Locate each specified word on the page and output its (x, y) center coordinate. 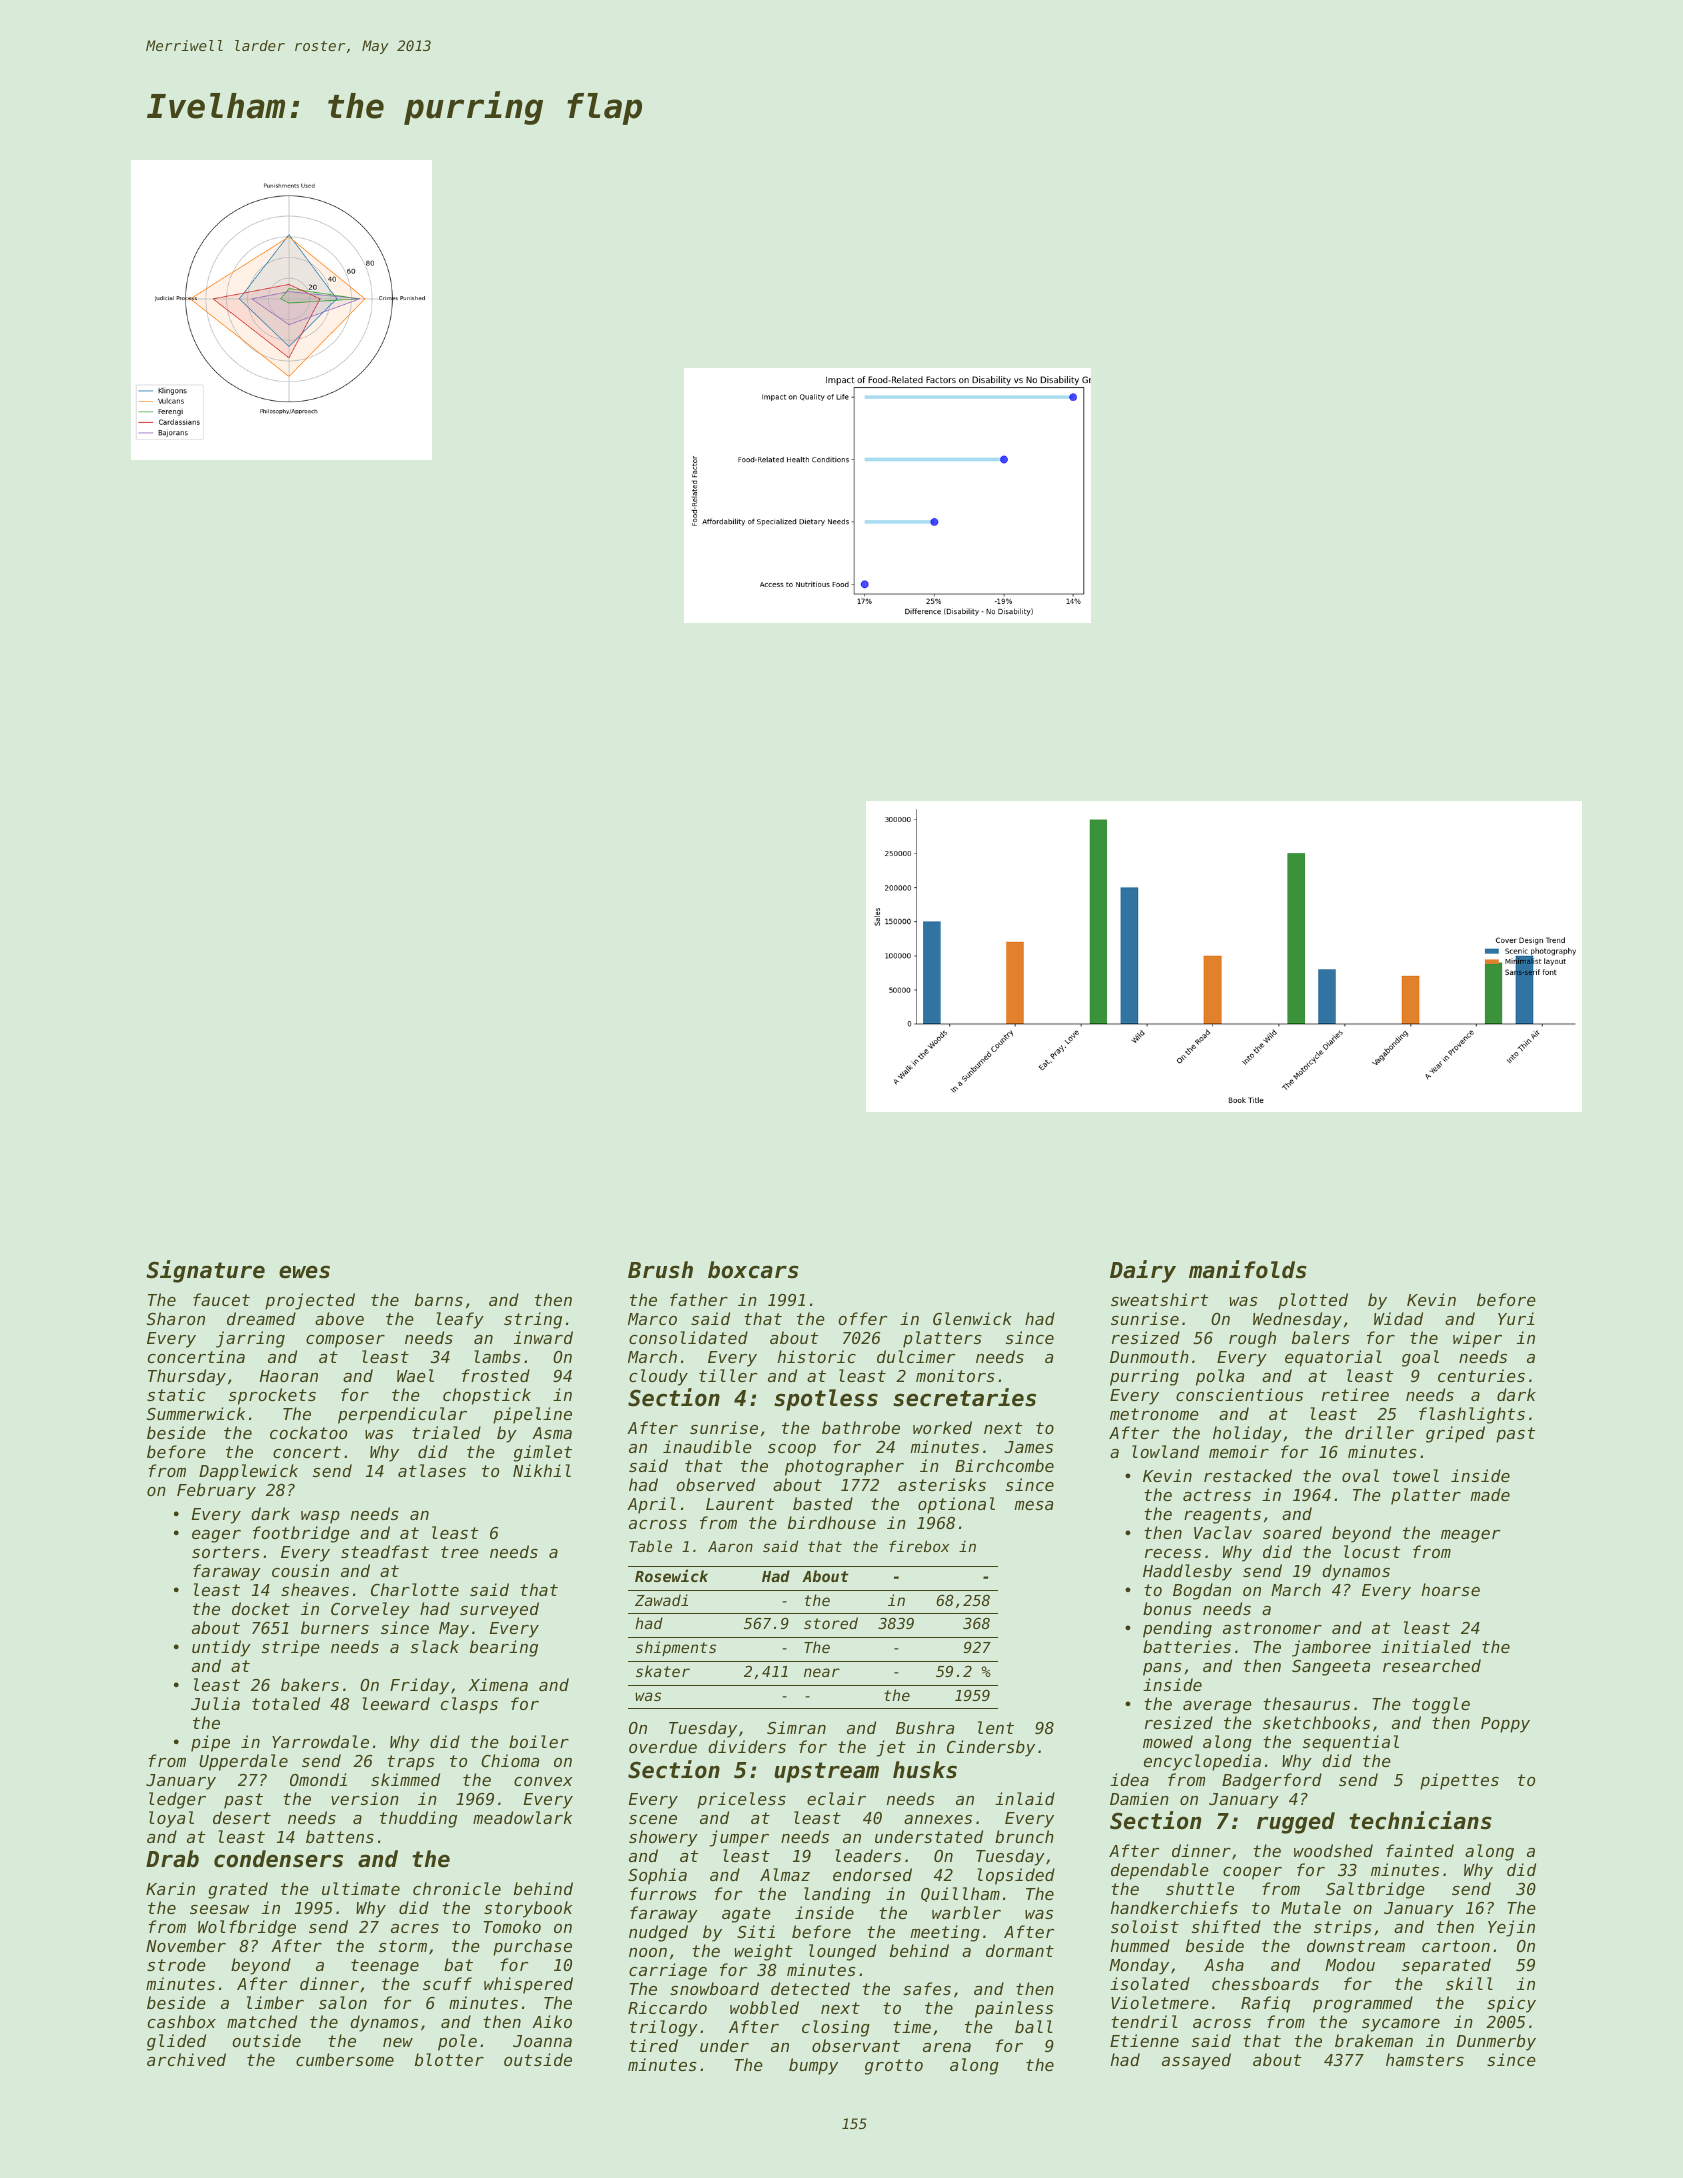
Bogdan (1202, 1591)
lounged (842, 1952)
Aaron (730, 1546)
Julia (215, 1703)
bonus (1167, 1608)
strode (176, 1964)
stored (831, 1623)
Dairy (1143, 1271)
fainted (1420, 1850)
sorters (226, 1552)
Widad (1398, 1318)
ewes (304, 1272)
